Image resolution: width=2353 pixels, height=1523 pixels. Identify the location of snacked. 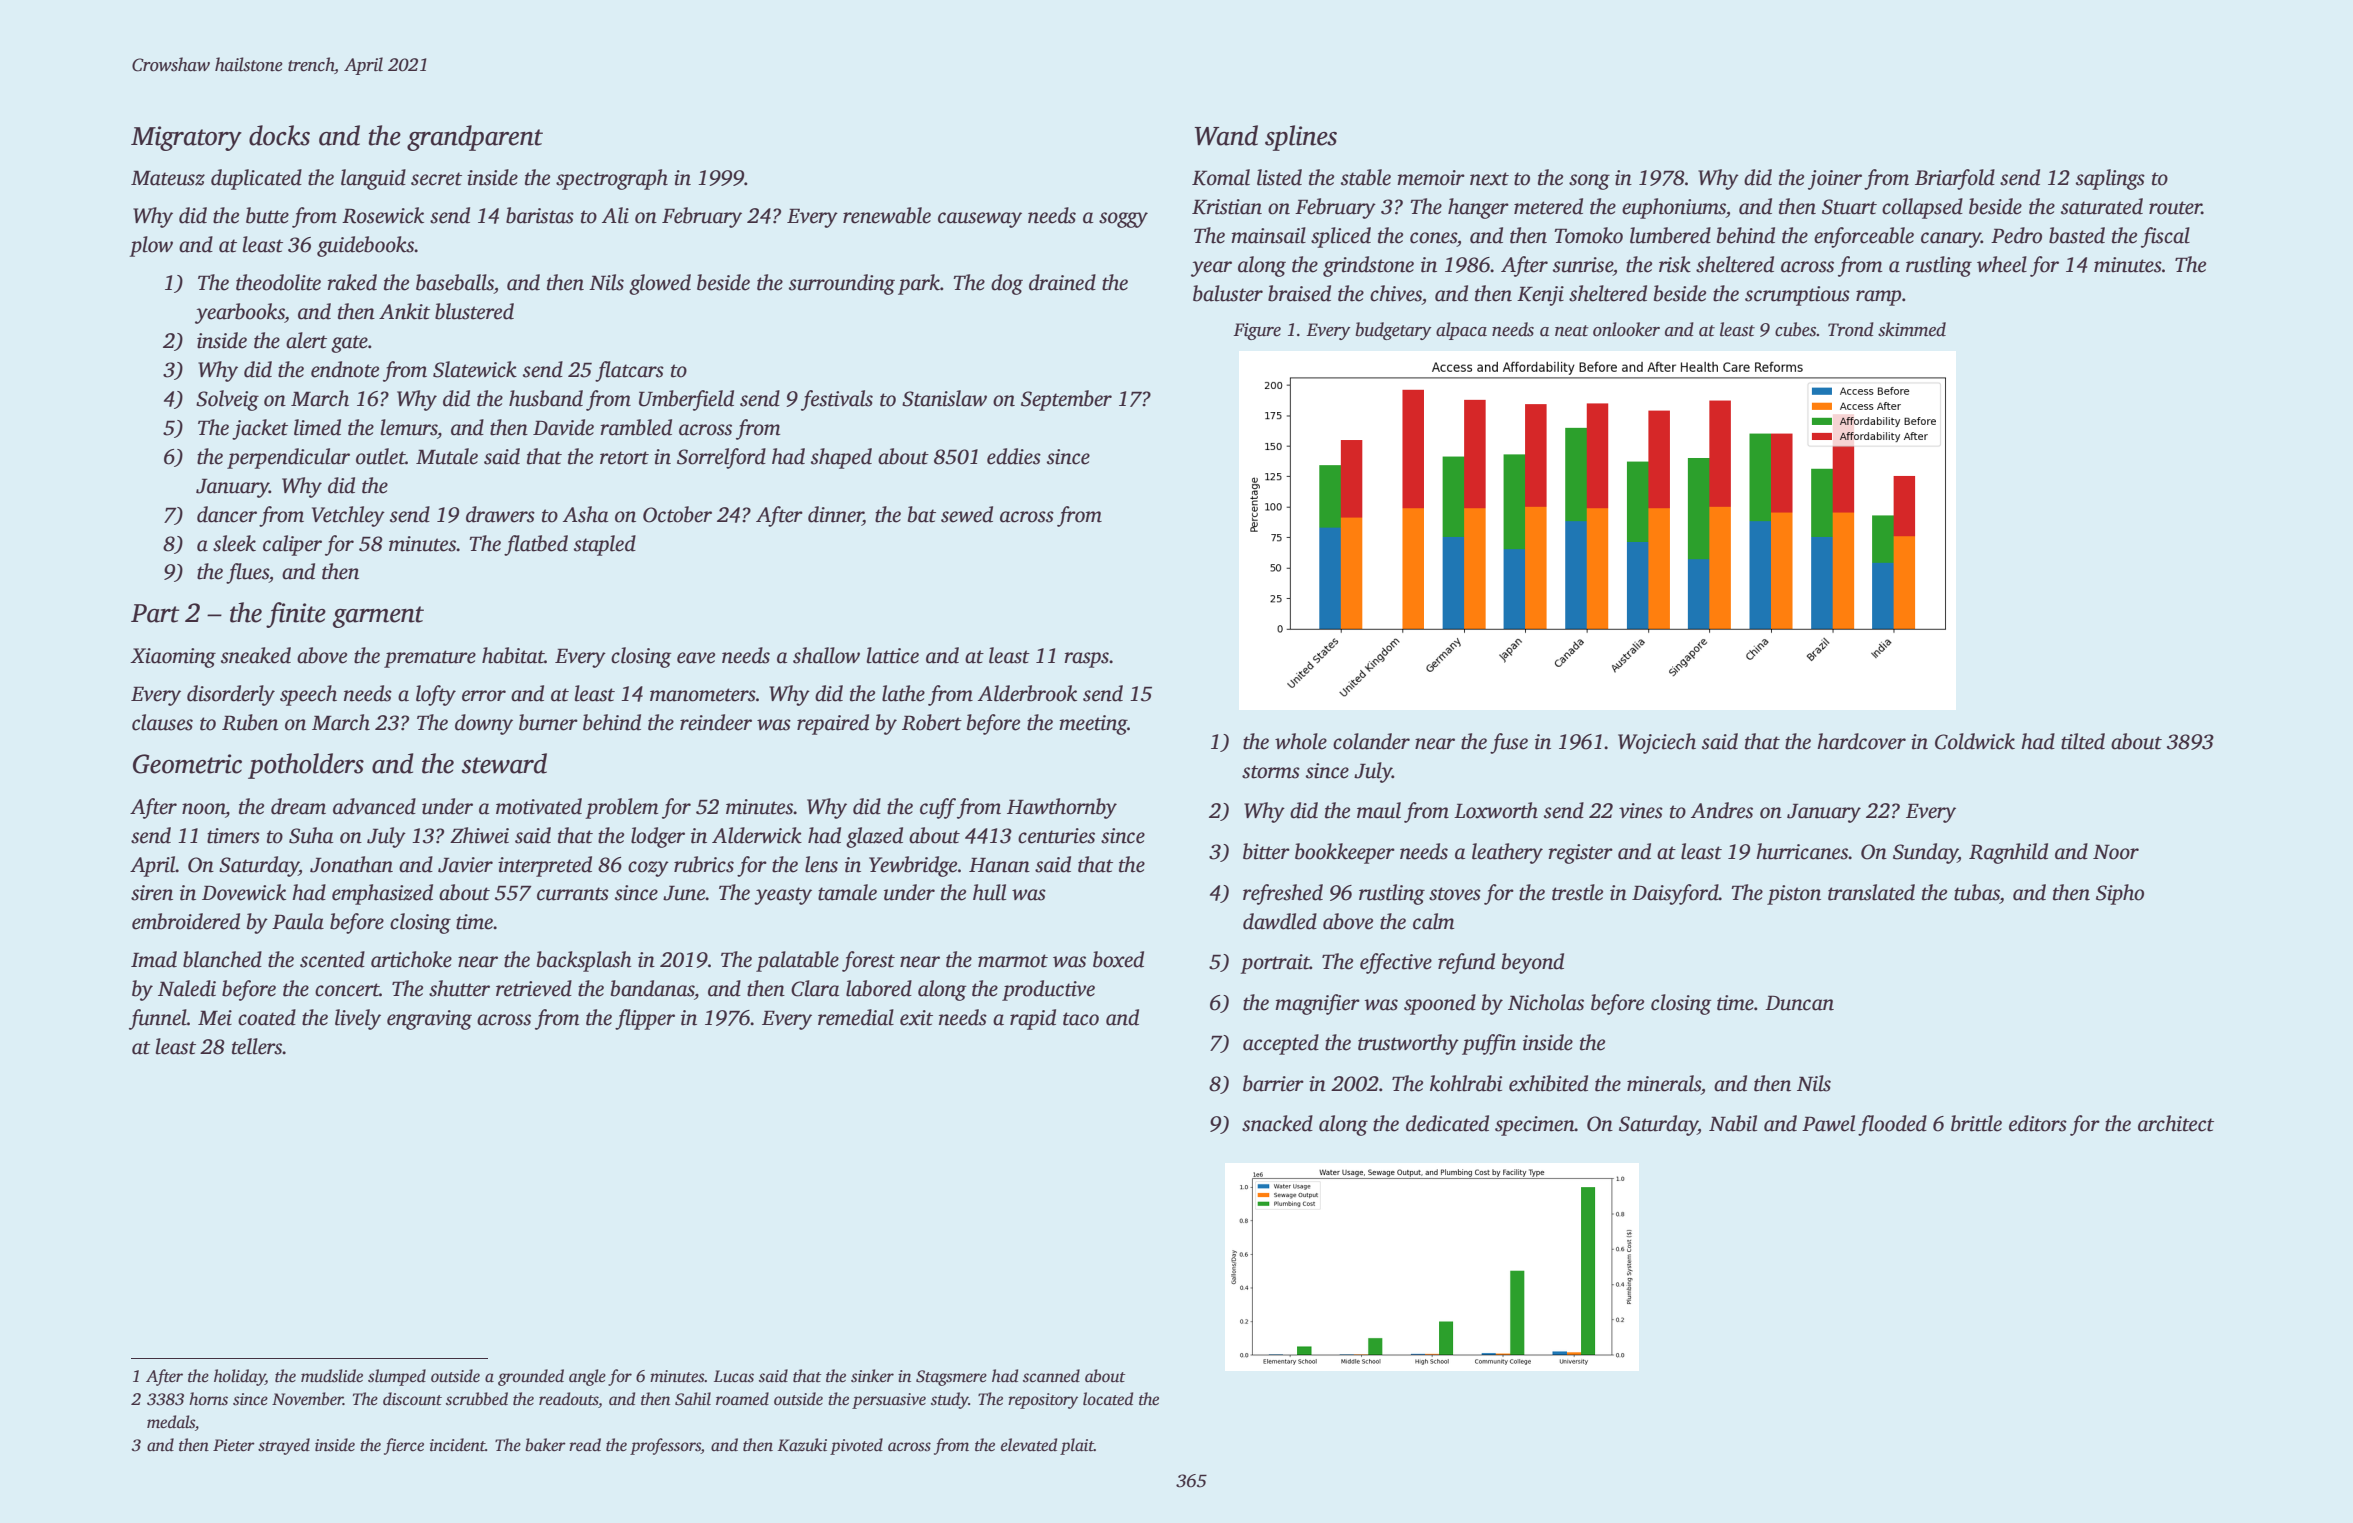
(1277, 1123).
